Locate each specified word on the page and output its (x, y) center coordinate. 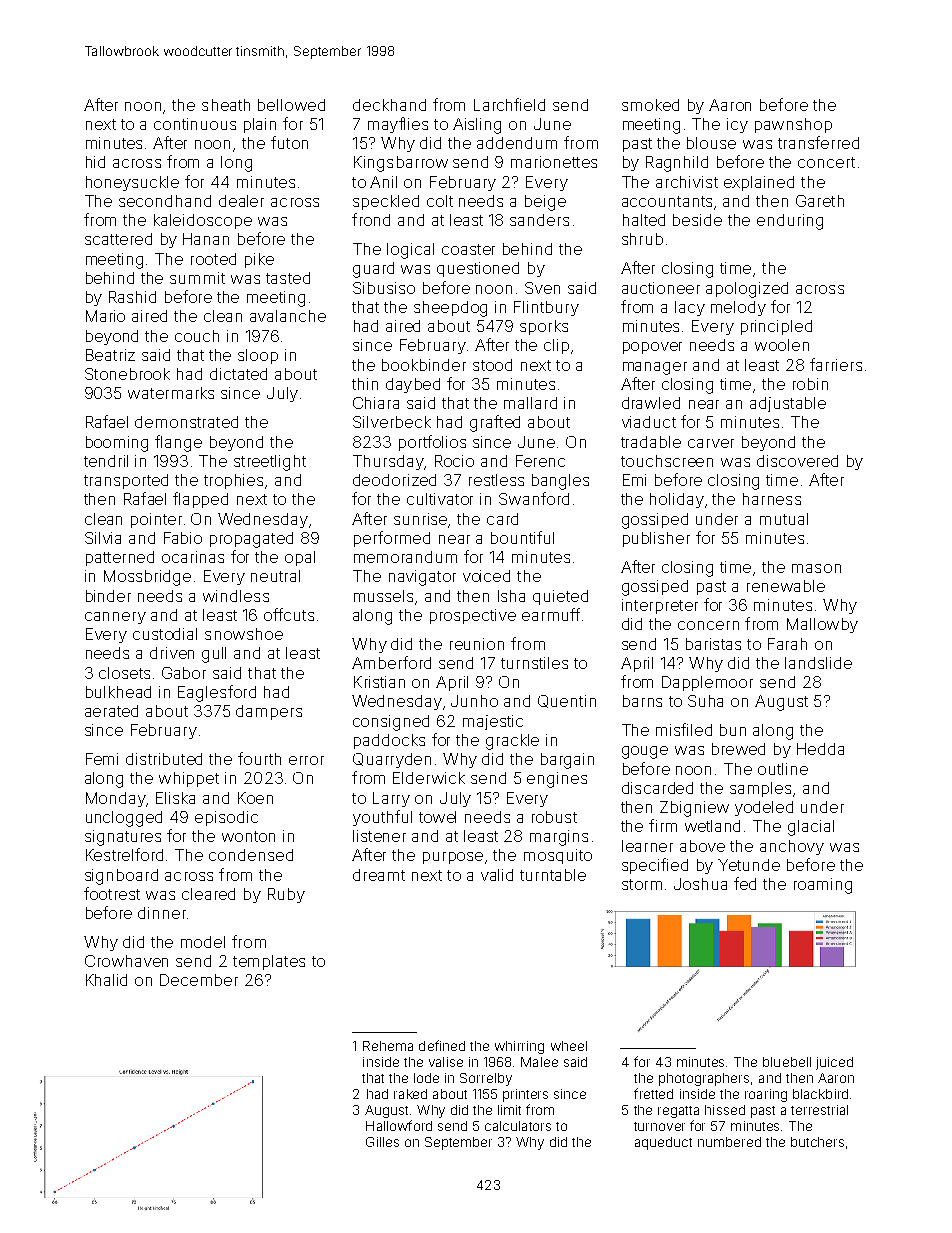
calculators (518, 1126)
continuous (195, 124)
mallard (530, 403)
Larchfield (509, 104)
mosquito (558, 856)
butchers (817, 1142)
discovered (797, 461)
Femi (102, 759)
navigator (422, 578)
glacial (811, 828)
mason (816, 568)
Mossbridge (147, 578)
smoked (650, 105)
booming (117, 444)
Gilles (382, 1142)
